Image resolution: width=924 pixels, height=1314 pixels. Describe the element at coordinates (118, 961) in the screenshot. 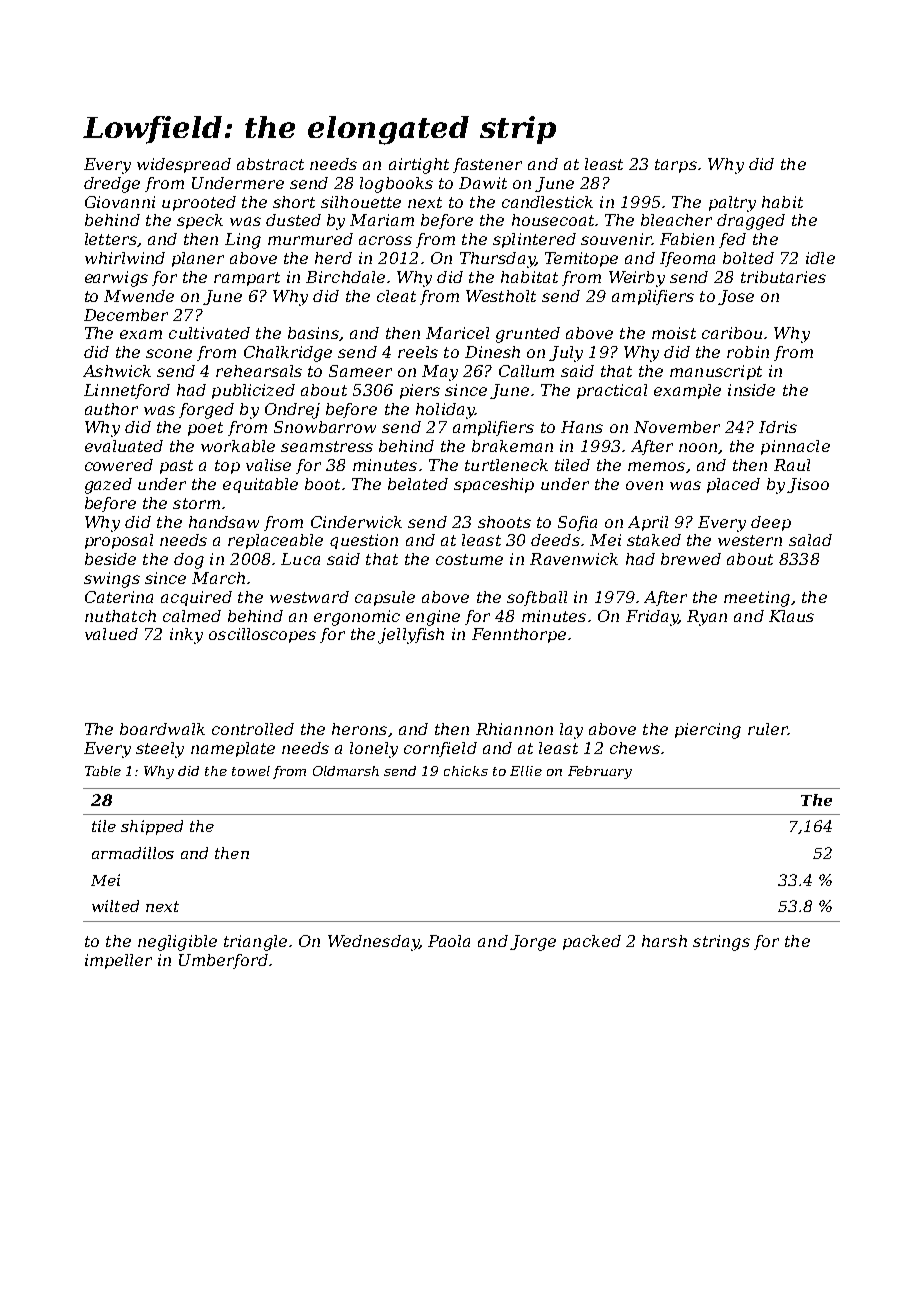

I see `impeller` at that location.
